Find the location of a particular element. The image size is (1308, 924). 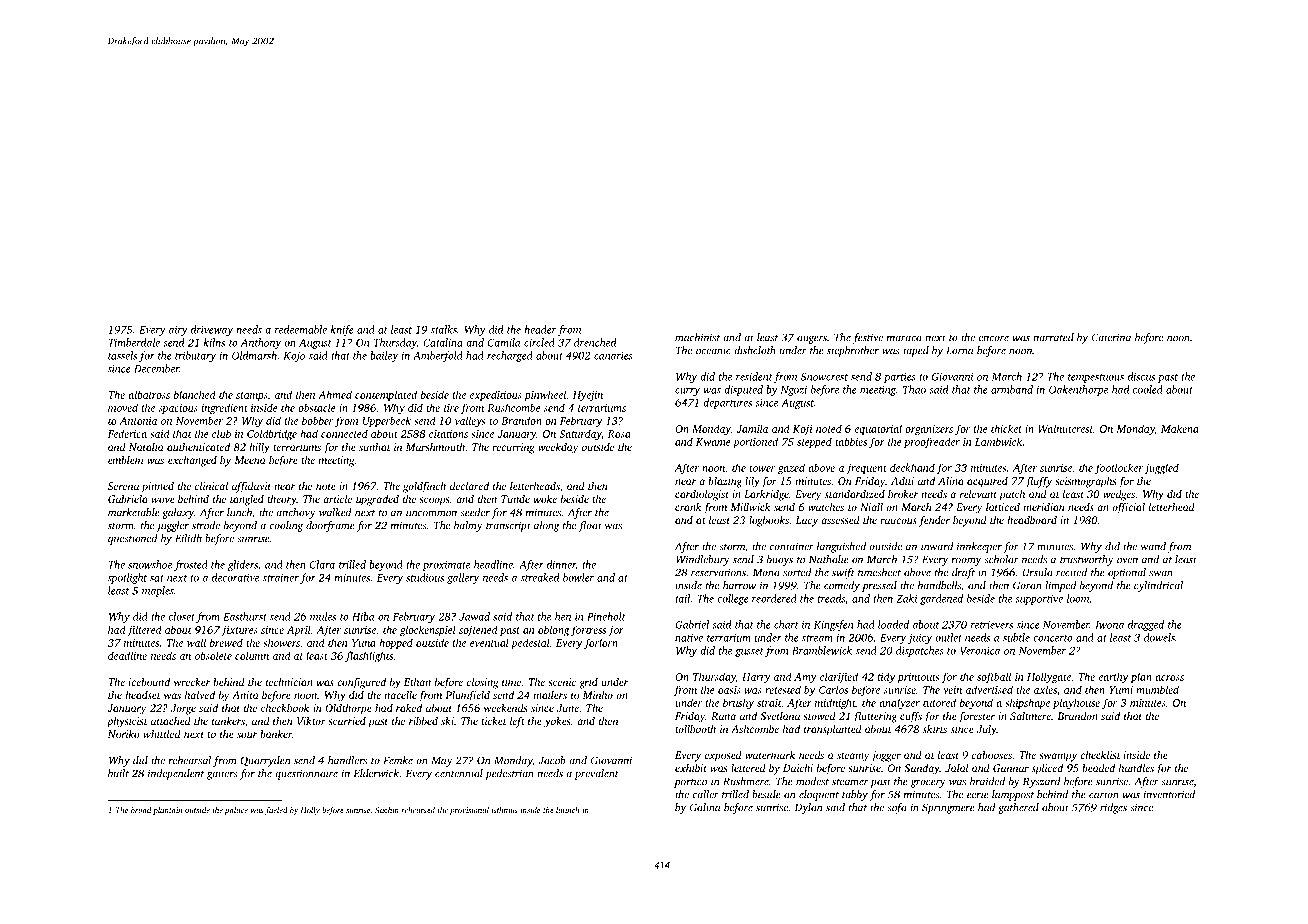

crank is located at coordinates (688, 507).
